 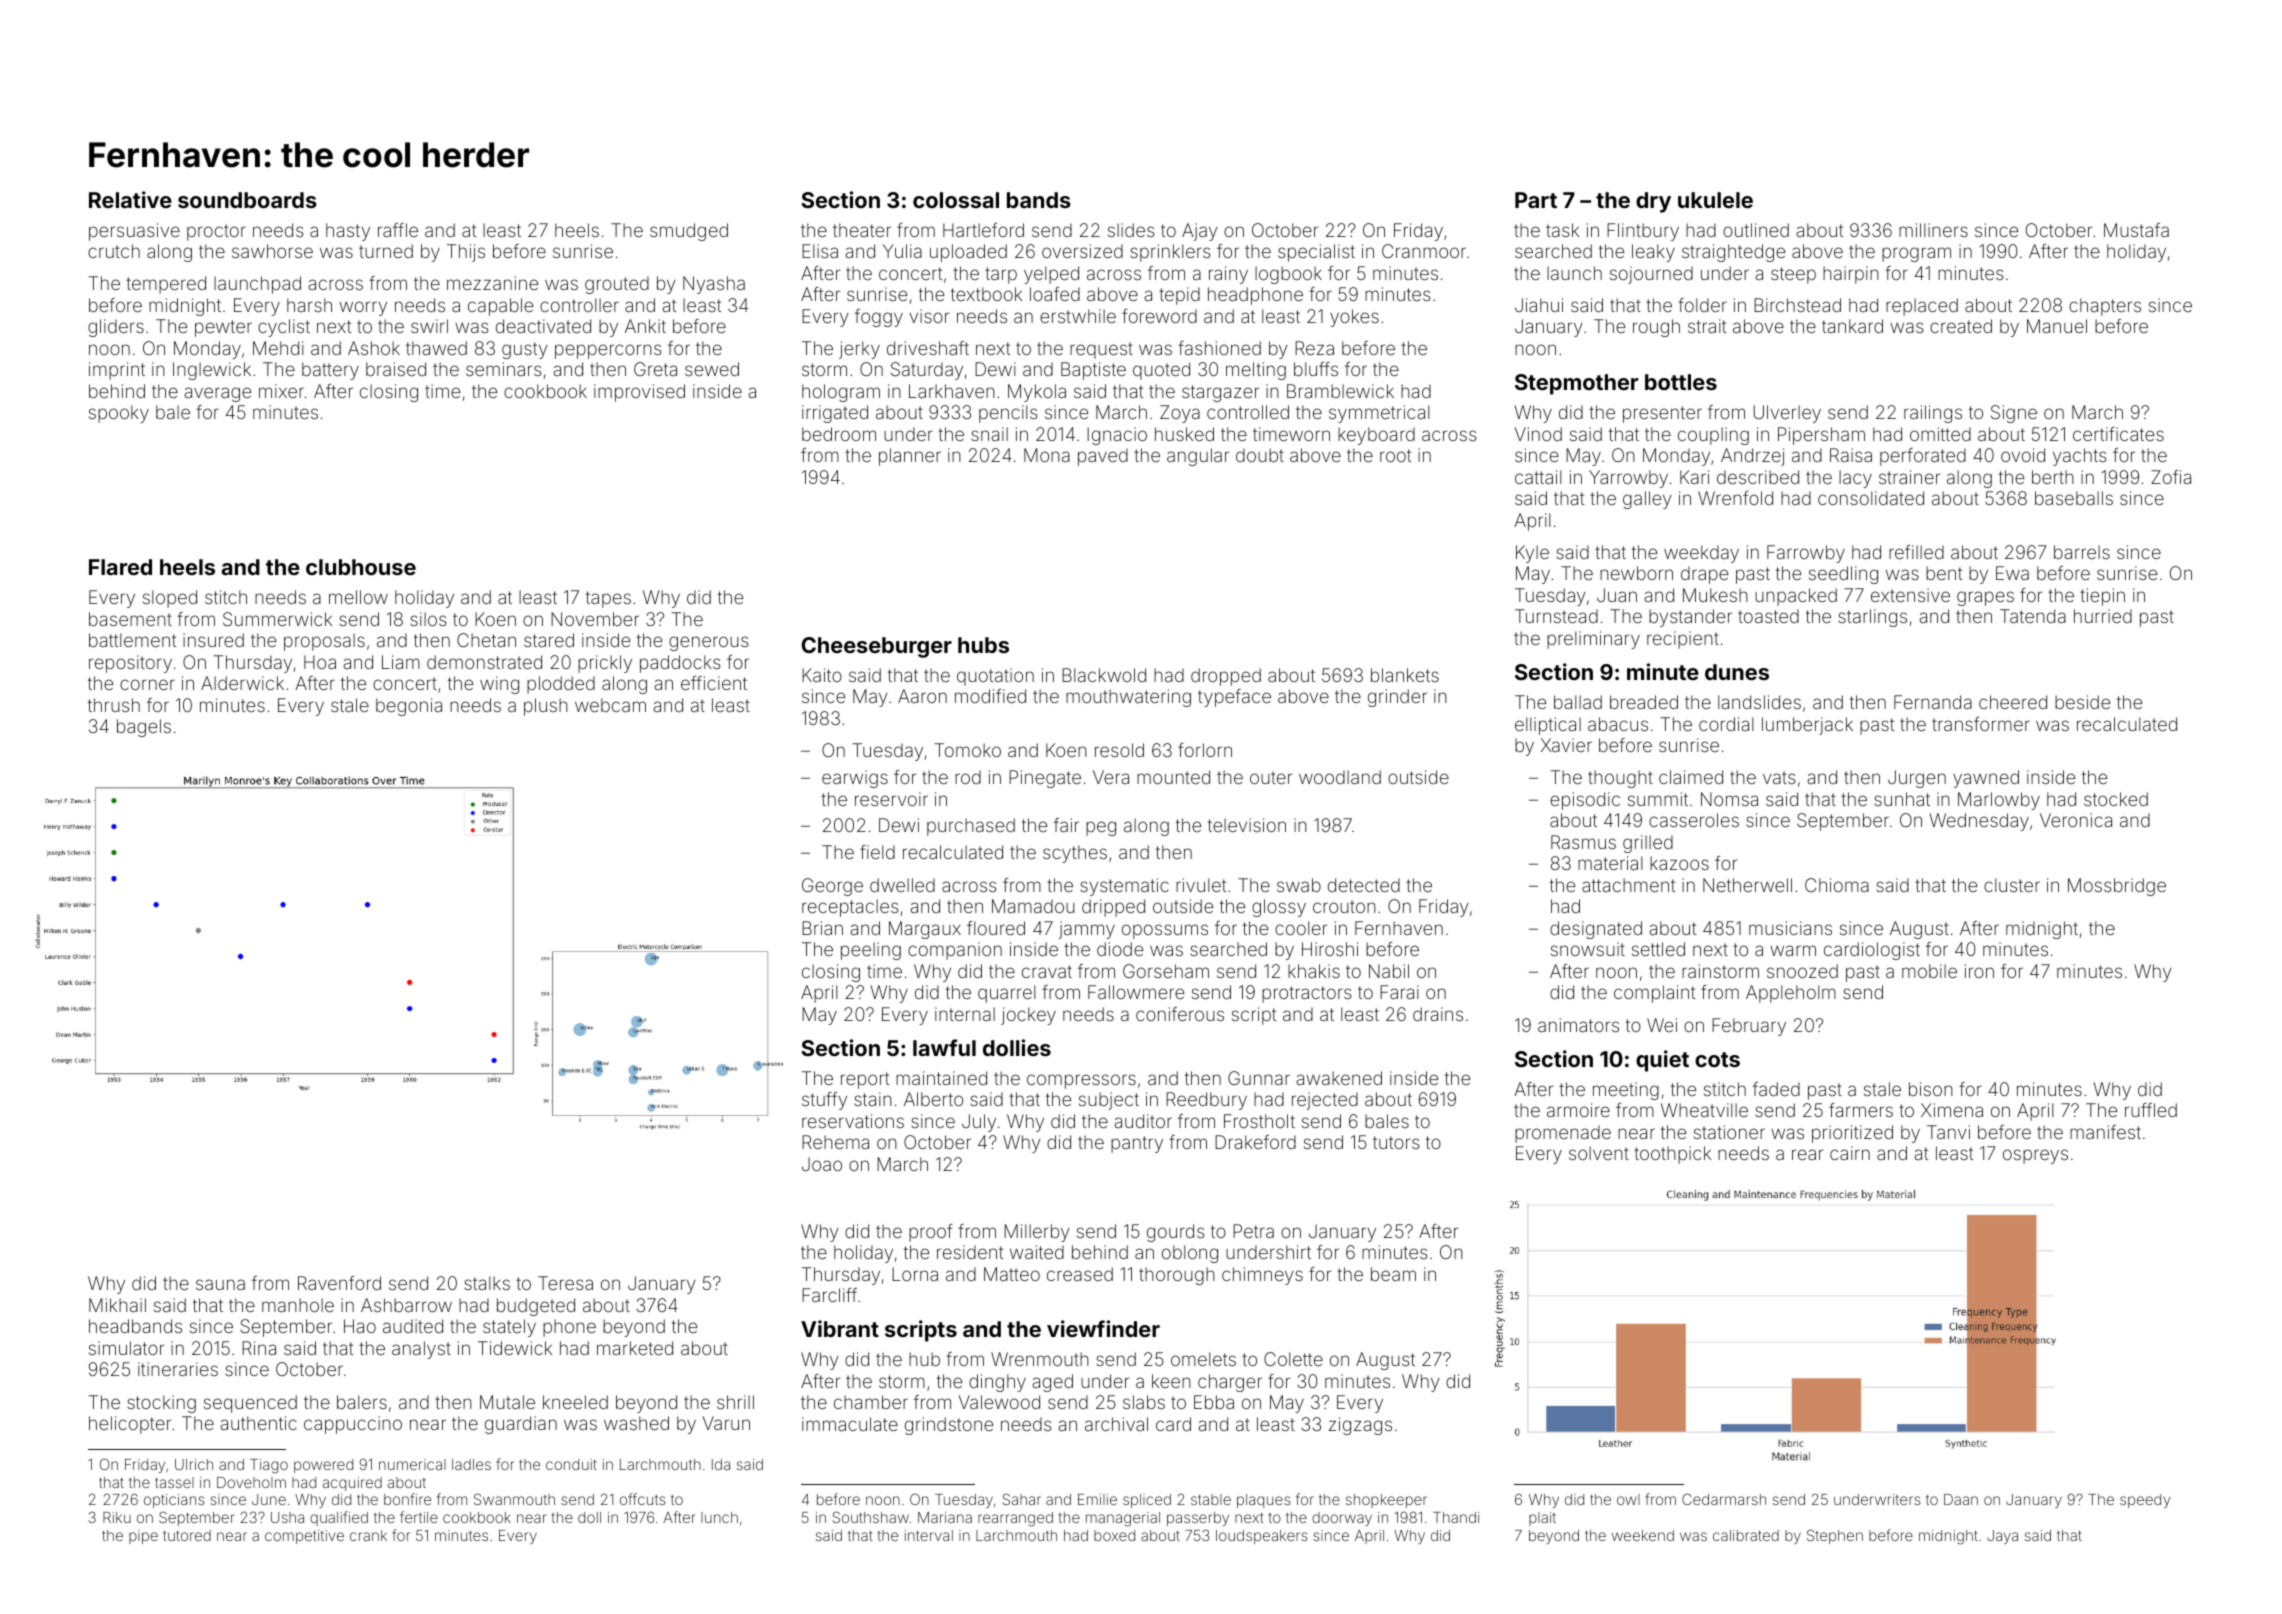 What do you see at coordinates (956, 200) in the screenshot?
I see `colossal` at bounding box center [956, 200].
